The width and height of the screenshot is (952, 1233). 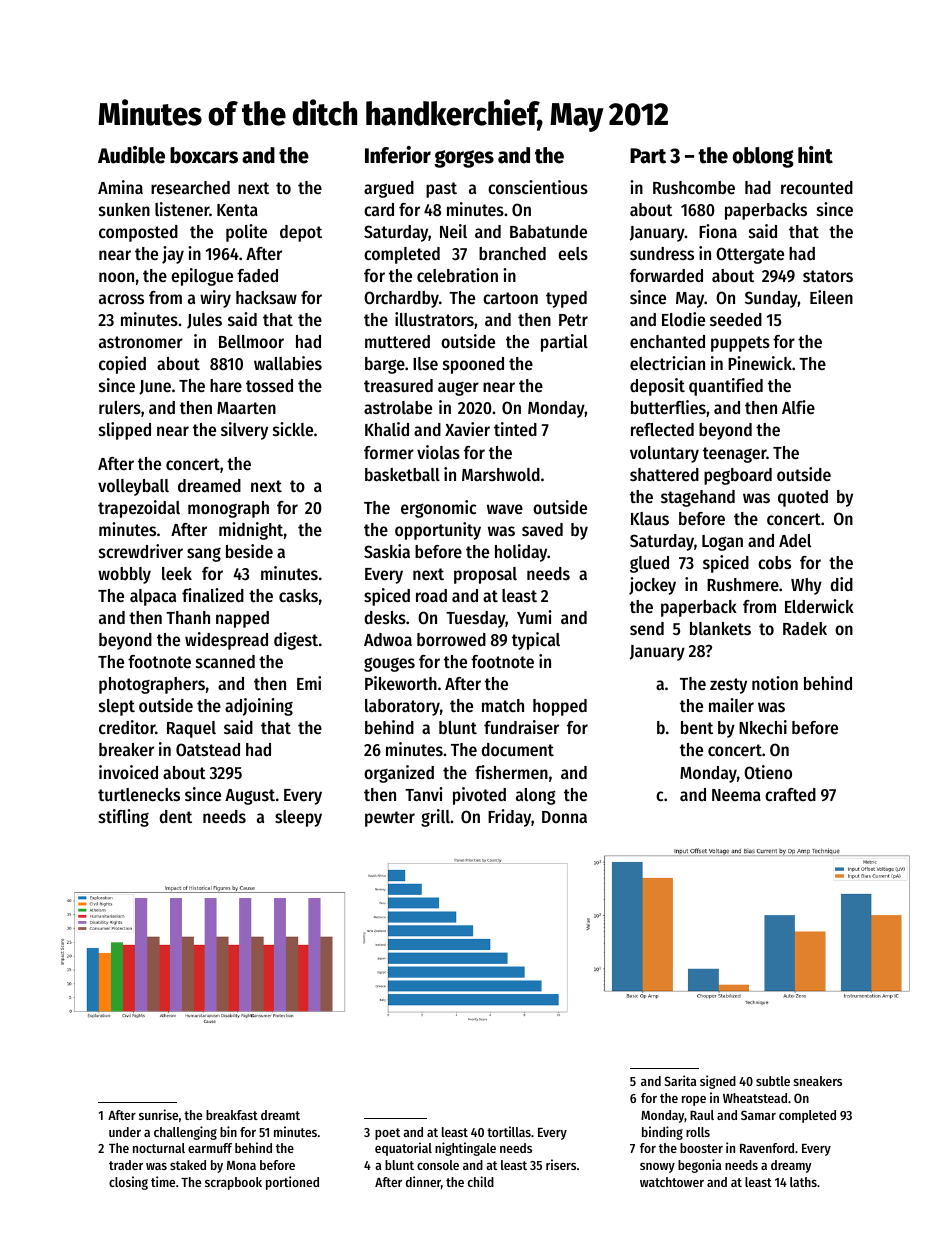 I want to click on holiday, so click(x=521, y=553).
